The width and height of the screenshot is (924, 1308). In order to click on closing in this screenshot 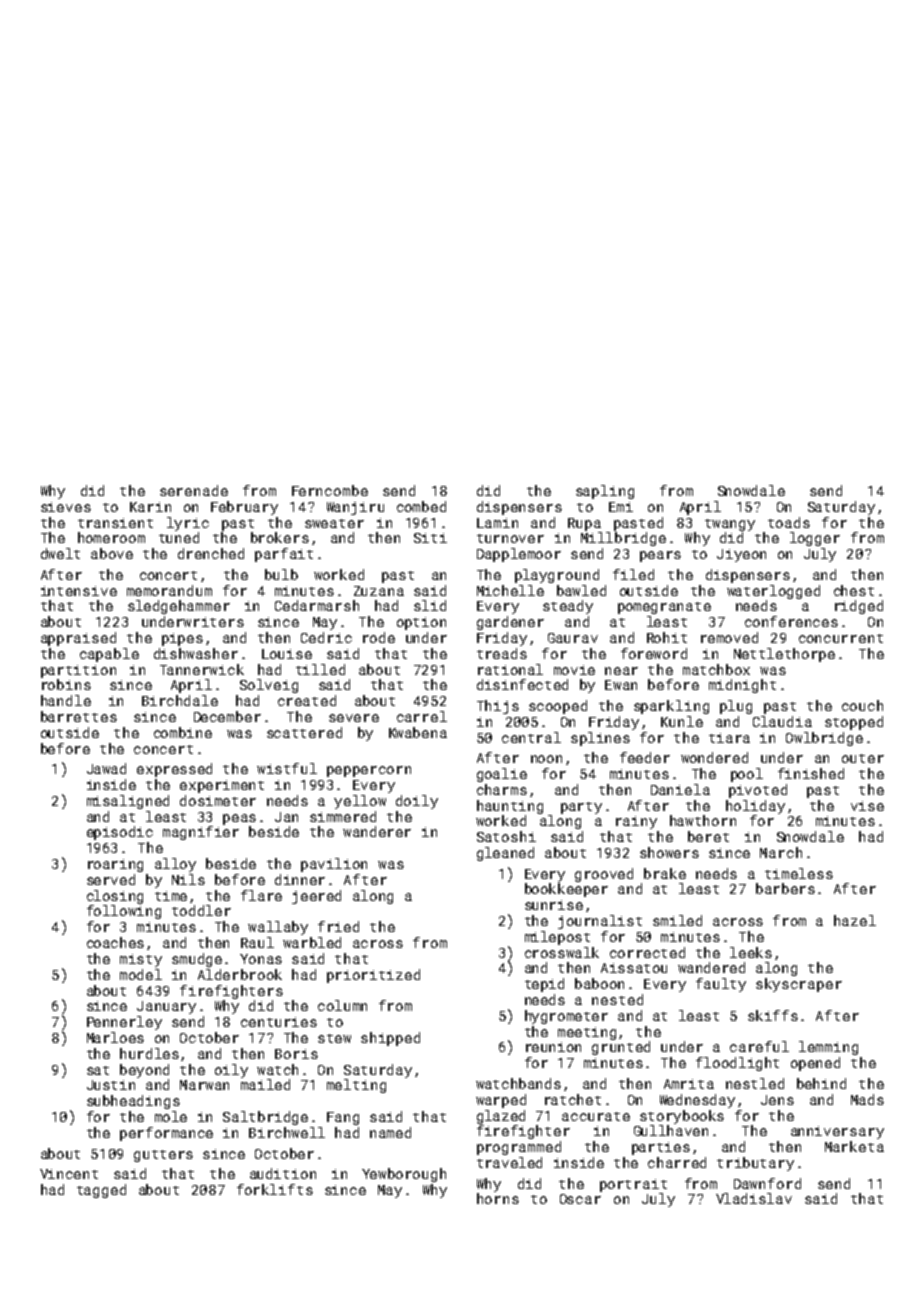, I will do `click(115, 897)`.
